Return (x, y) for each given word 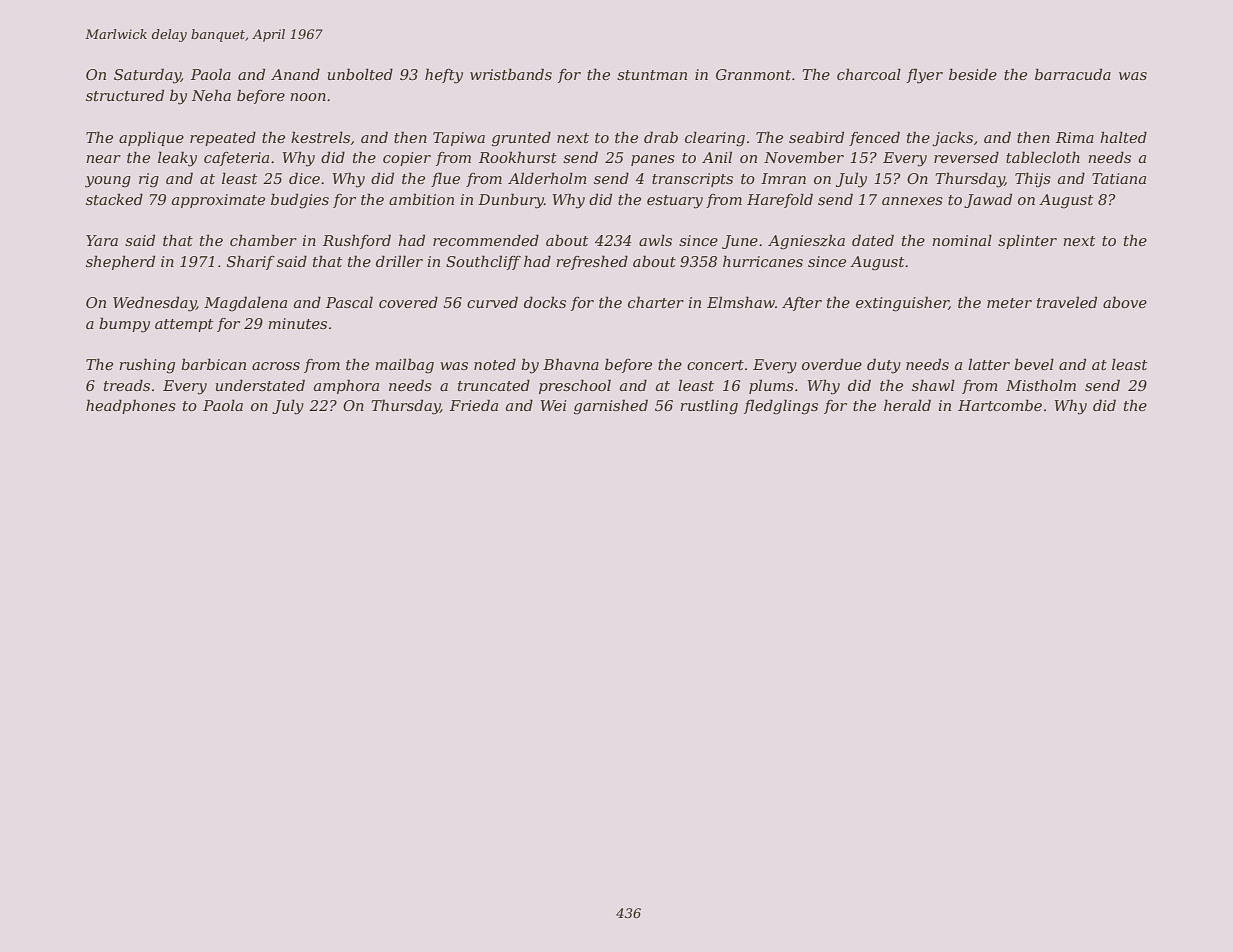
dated (873, 240)
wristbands (511, 74)
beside (973, 74)
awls (655, 240)
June (740, 242)
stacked (114, 199)
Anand (295, 74)
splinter (1027, 241)
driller (399, 261)
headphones (131, 406)
